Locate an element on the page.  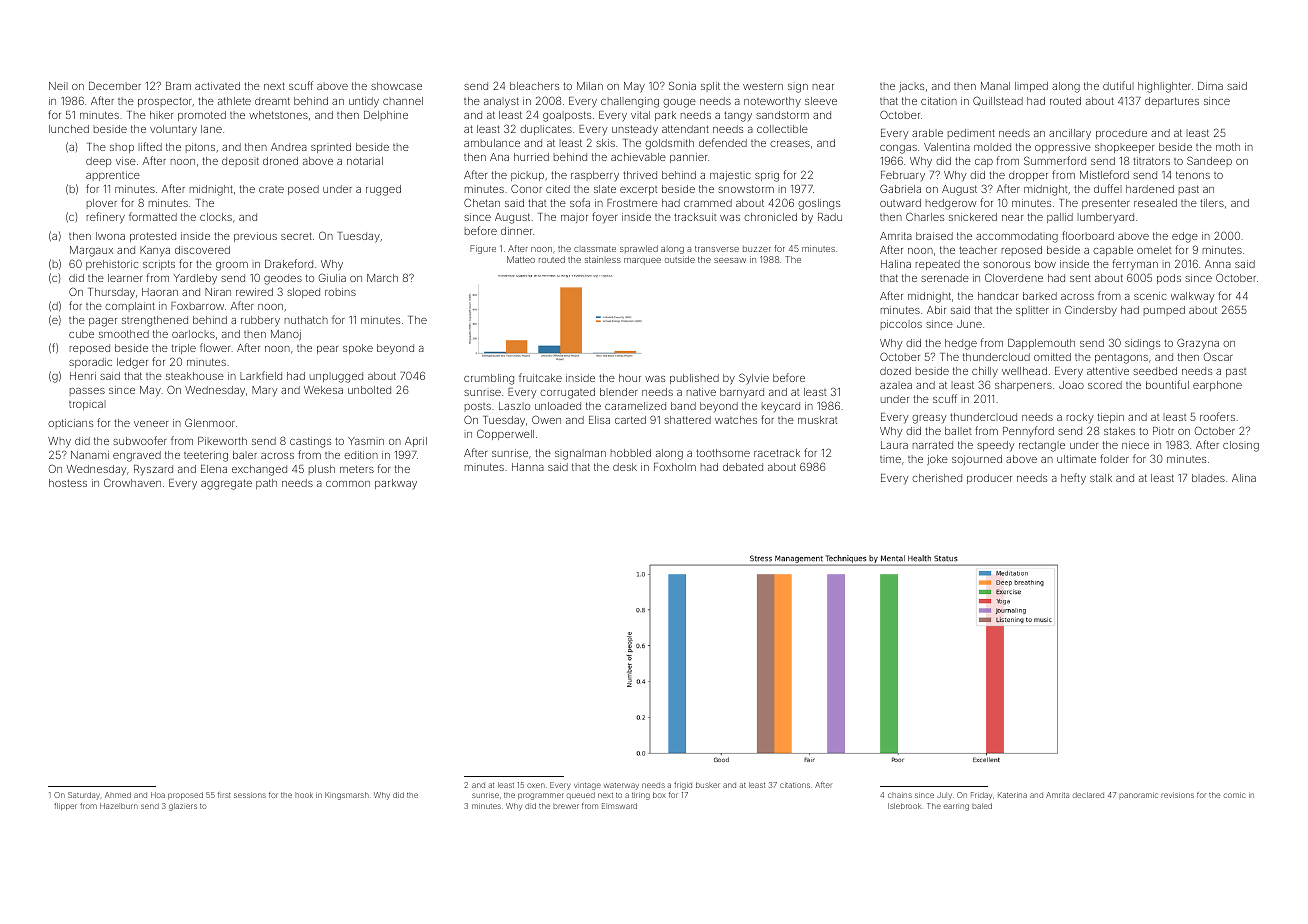
transverse is located at coordinates (717, 249).
